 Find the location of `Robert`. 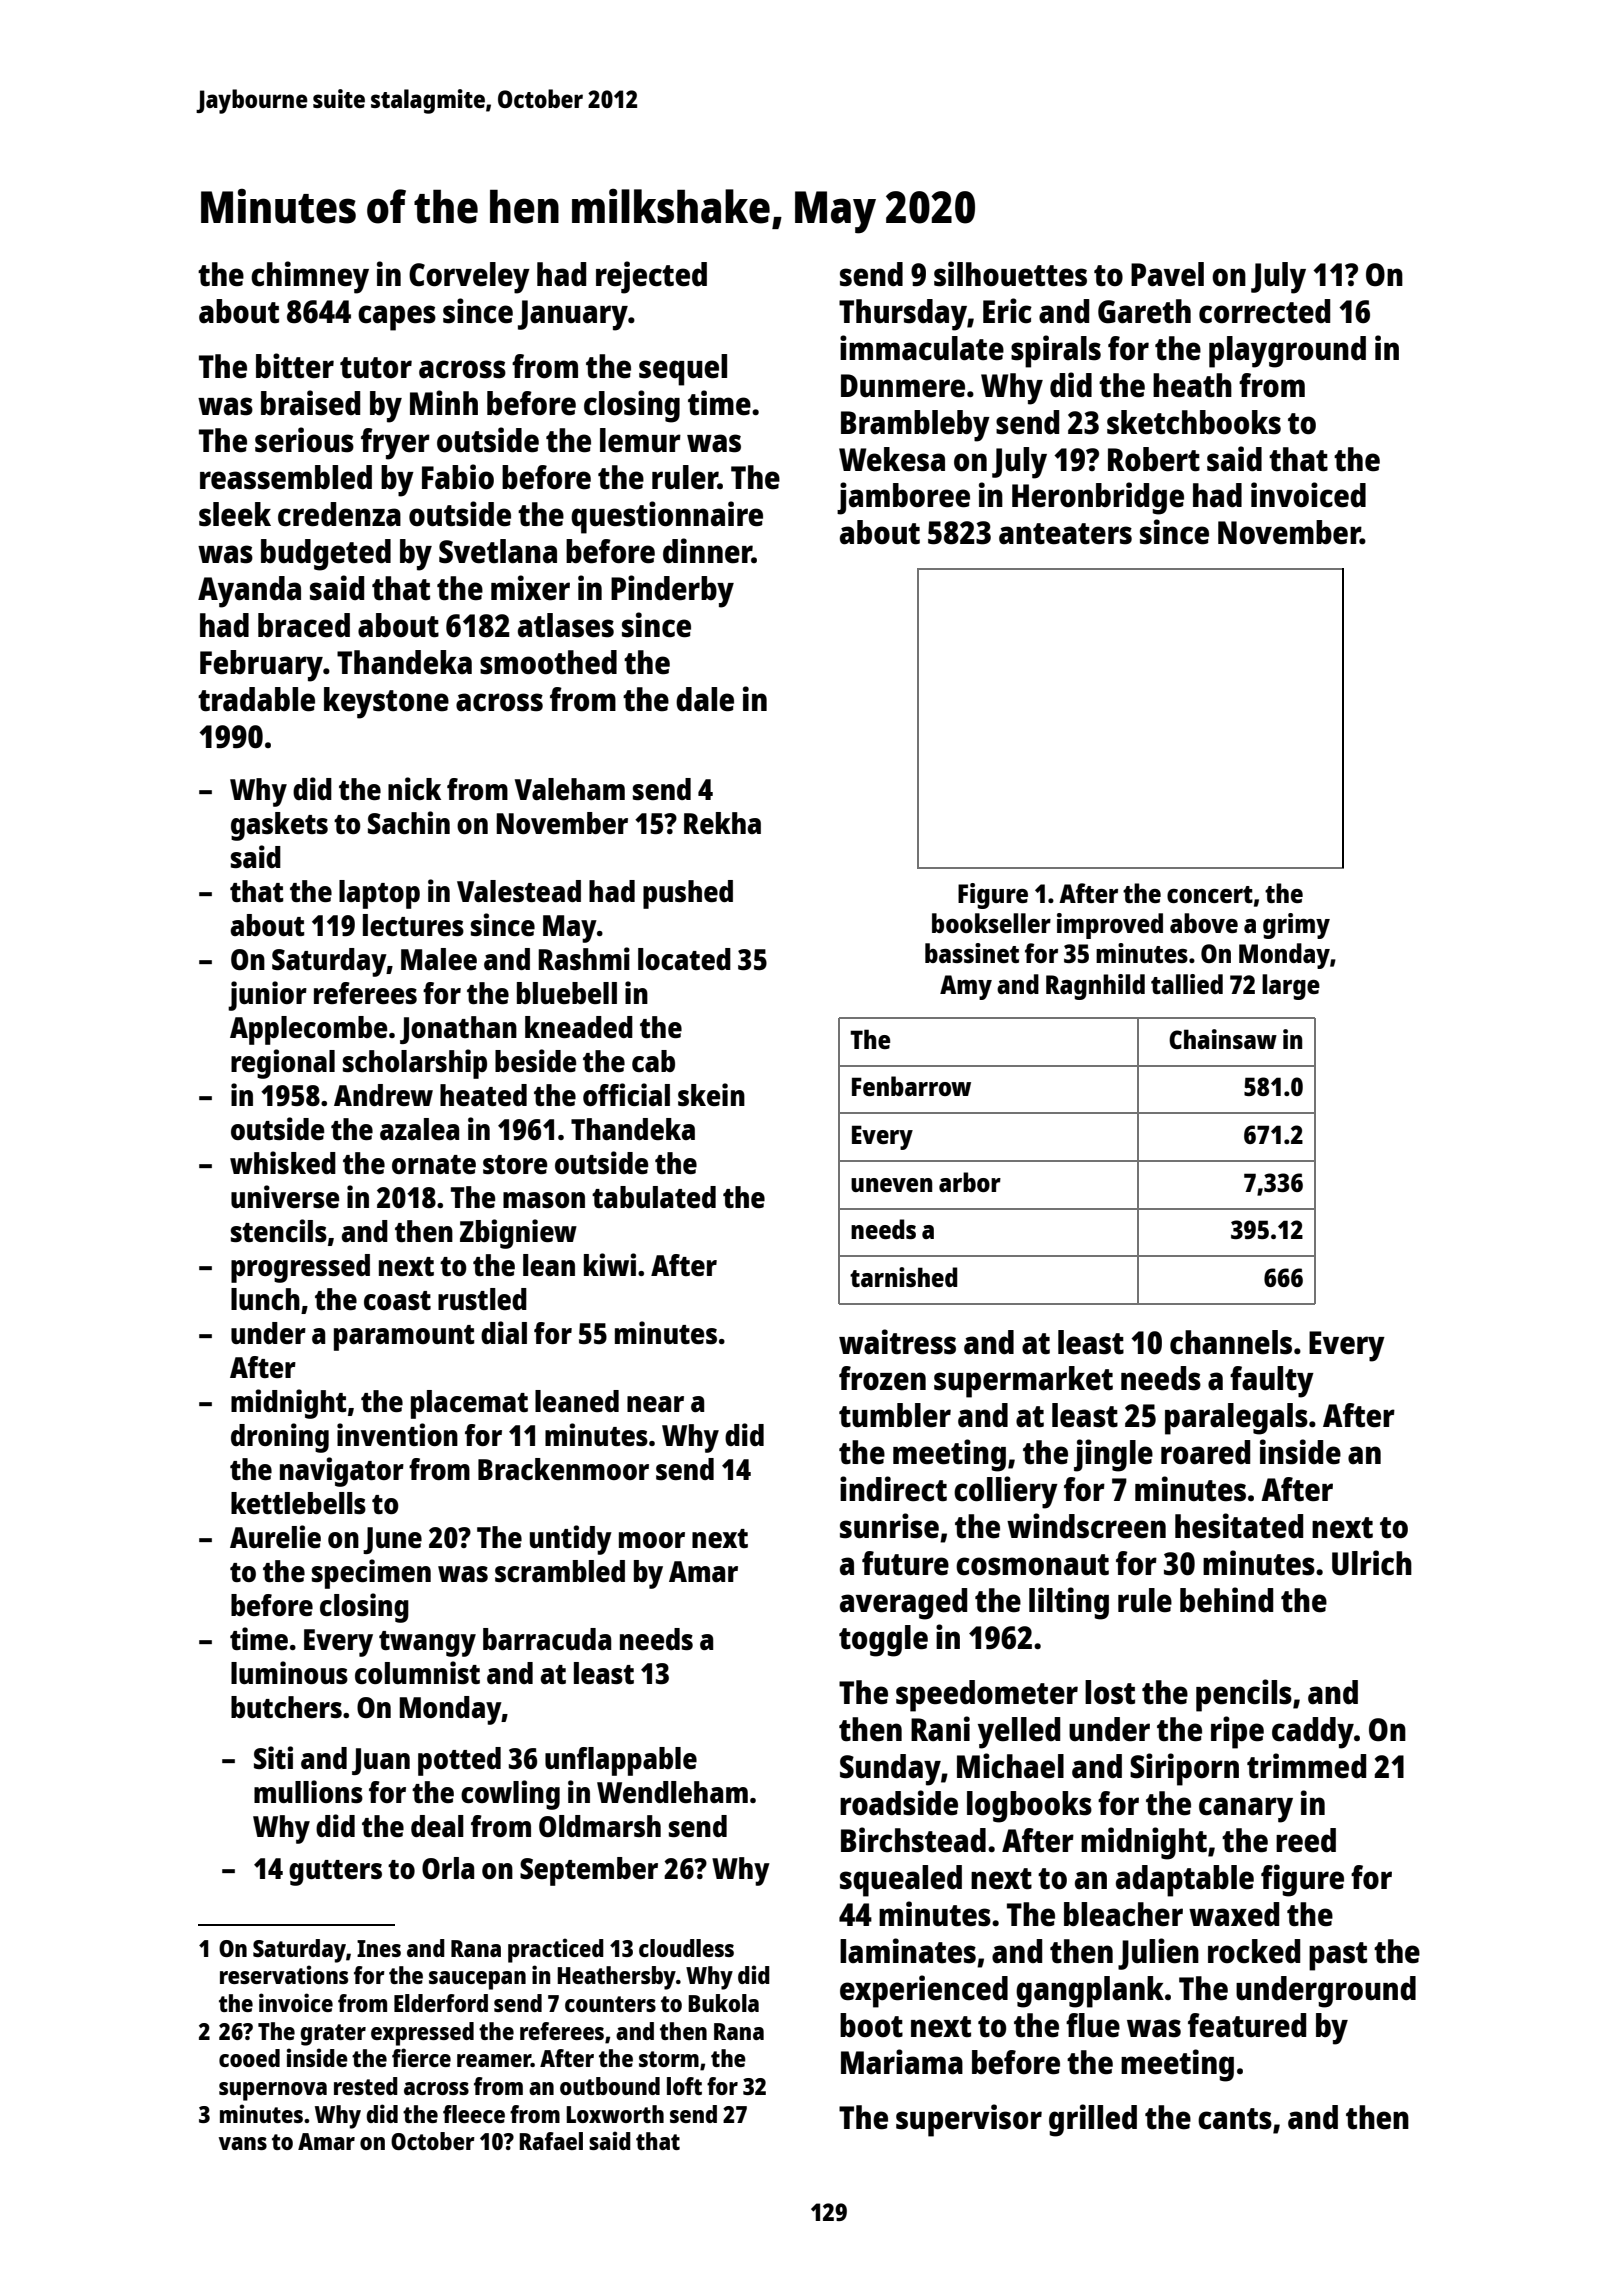

Robert is located at coordinates (1154, 459).
